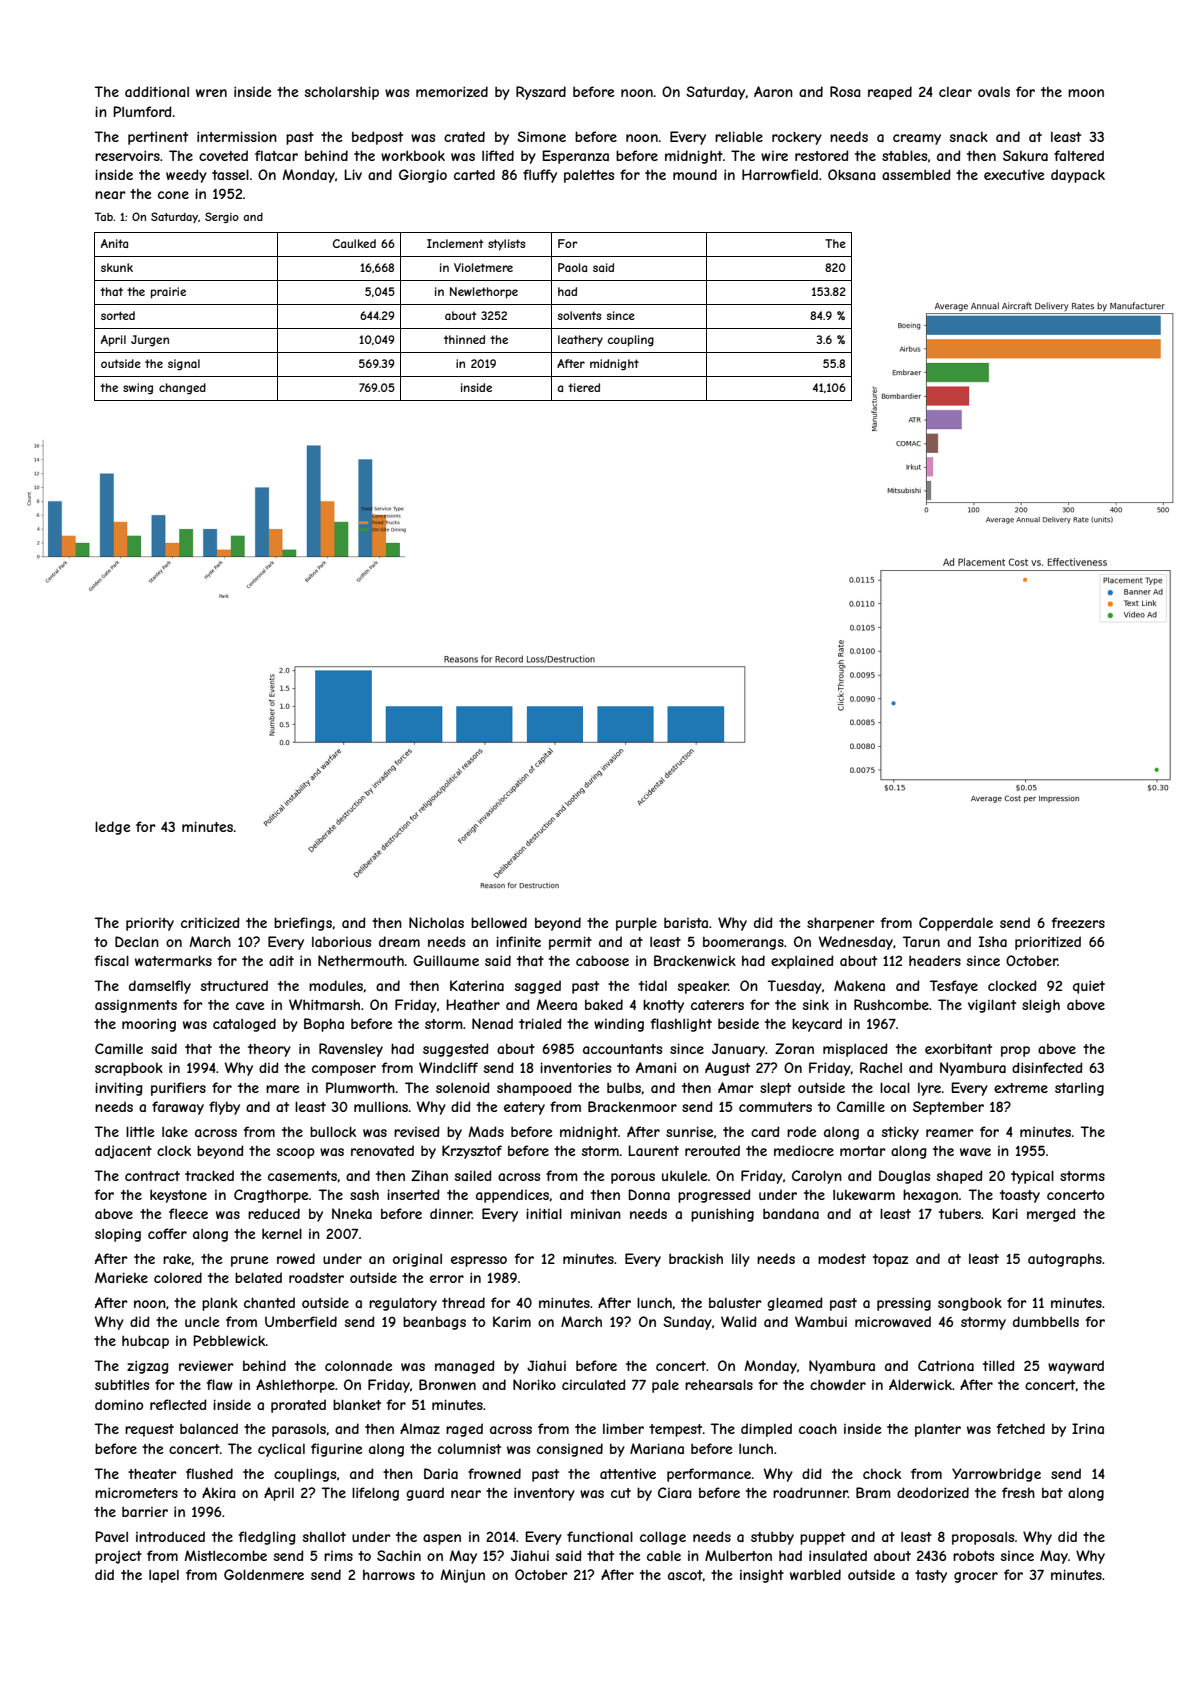  I want to click on Copperdale, so click(956, 924).
